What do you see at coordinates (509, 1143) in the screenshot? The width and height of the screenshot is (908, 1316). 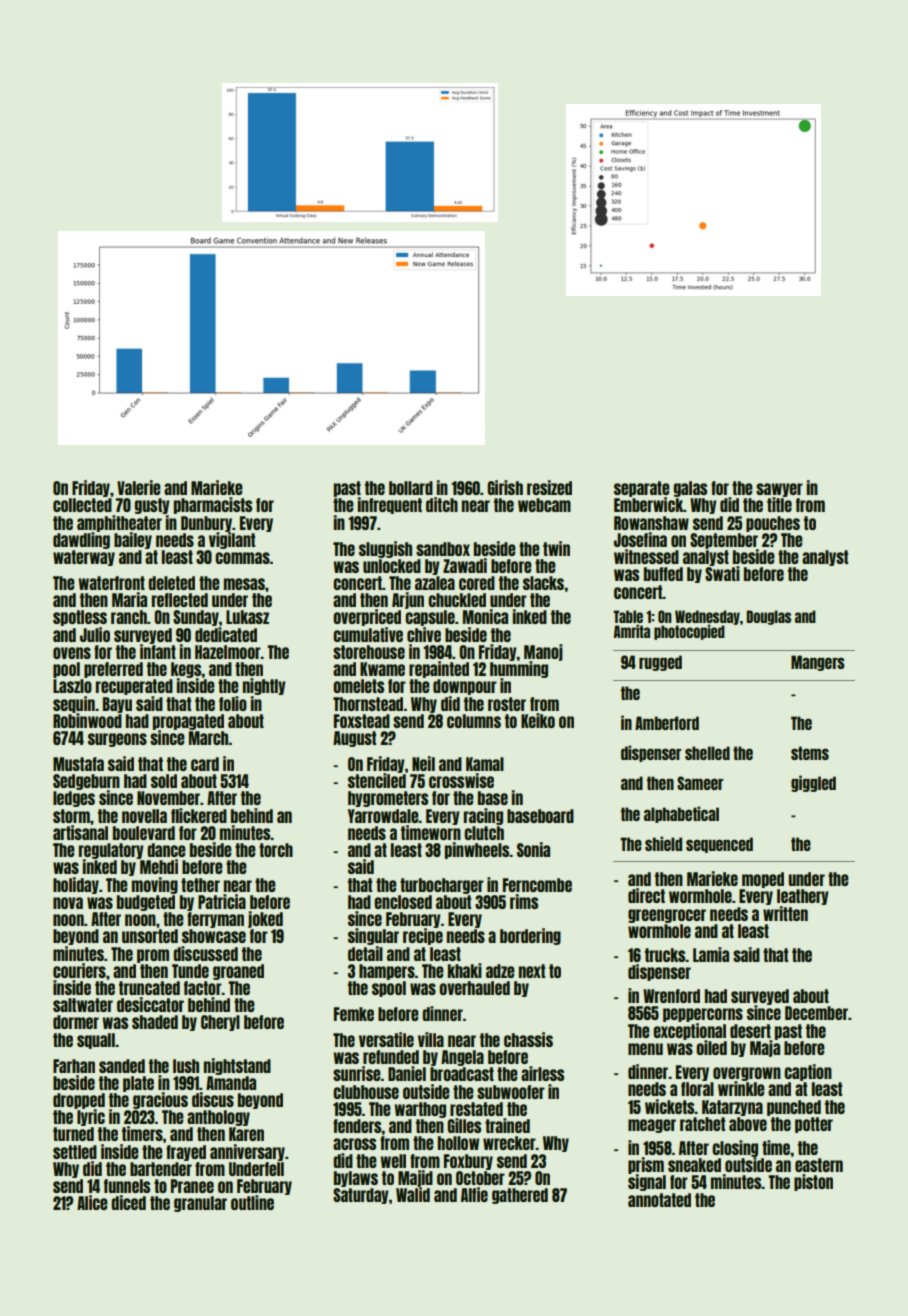 I see `wrecker` at bounding box center [509, 1143].
